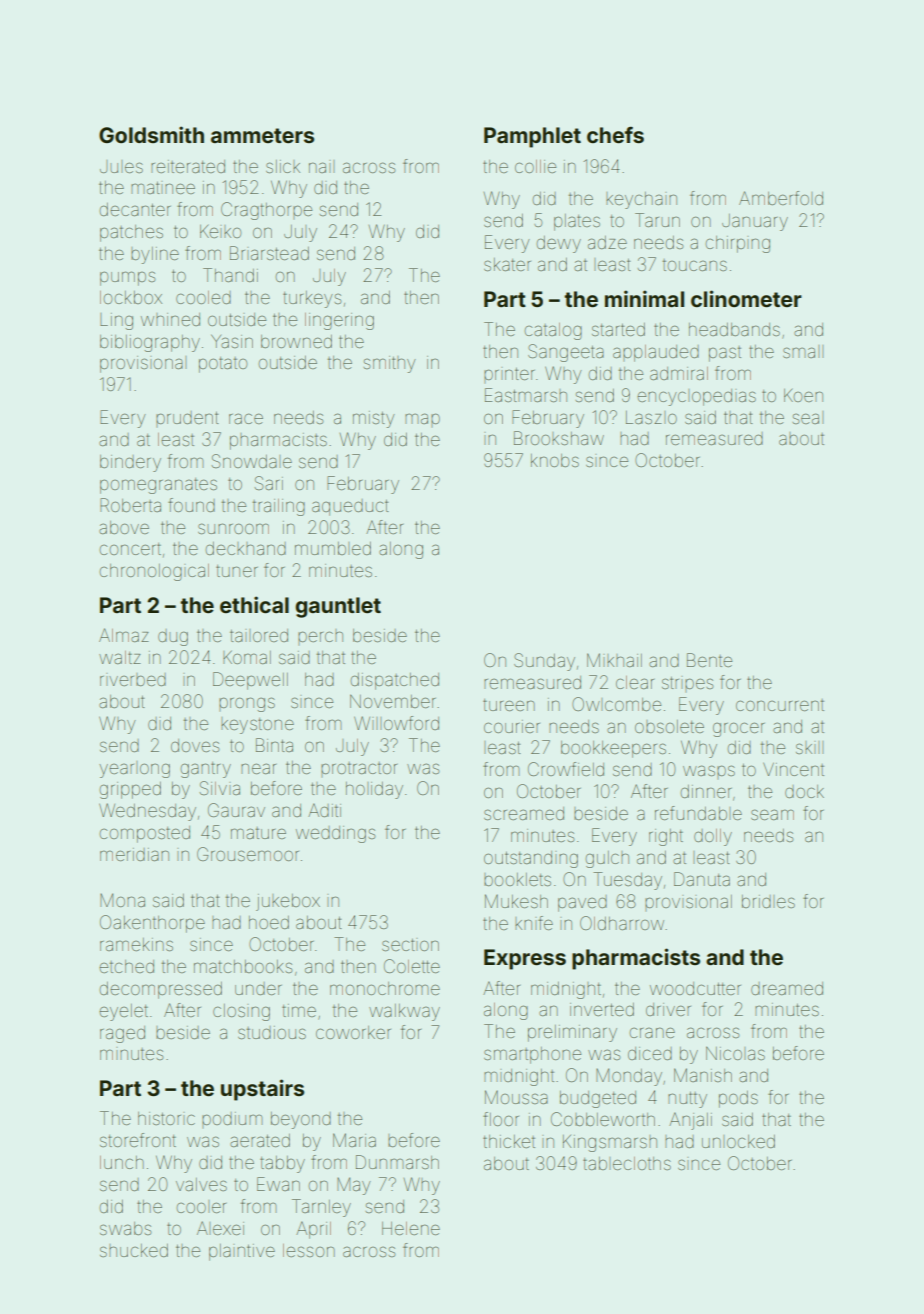  I want to click on walkway, so click(404, 1012).
